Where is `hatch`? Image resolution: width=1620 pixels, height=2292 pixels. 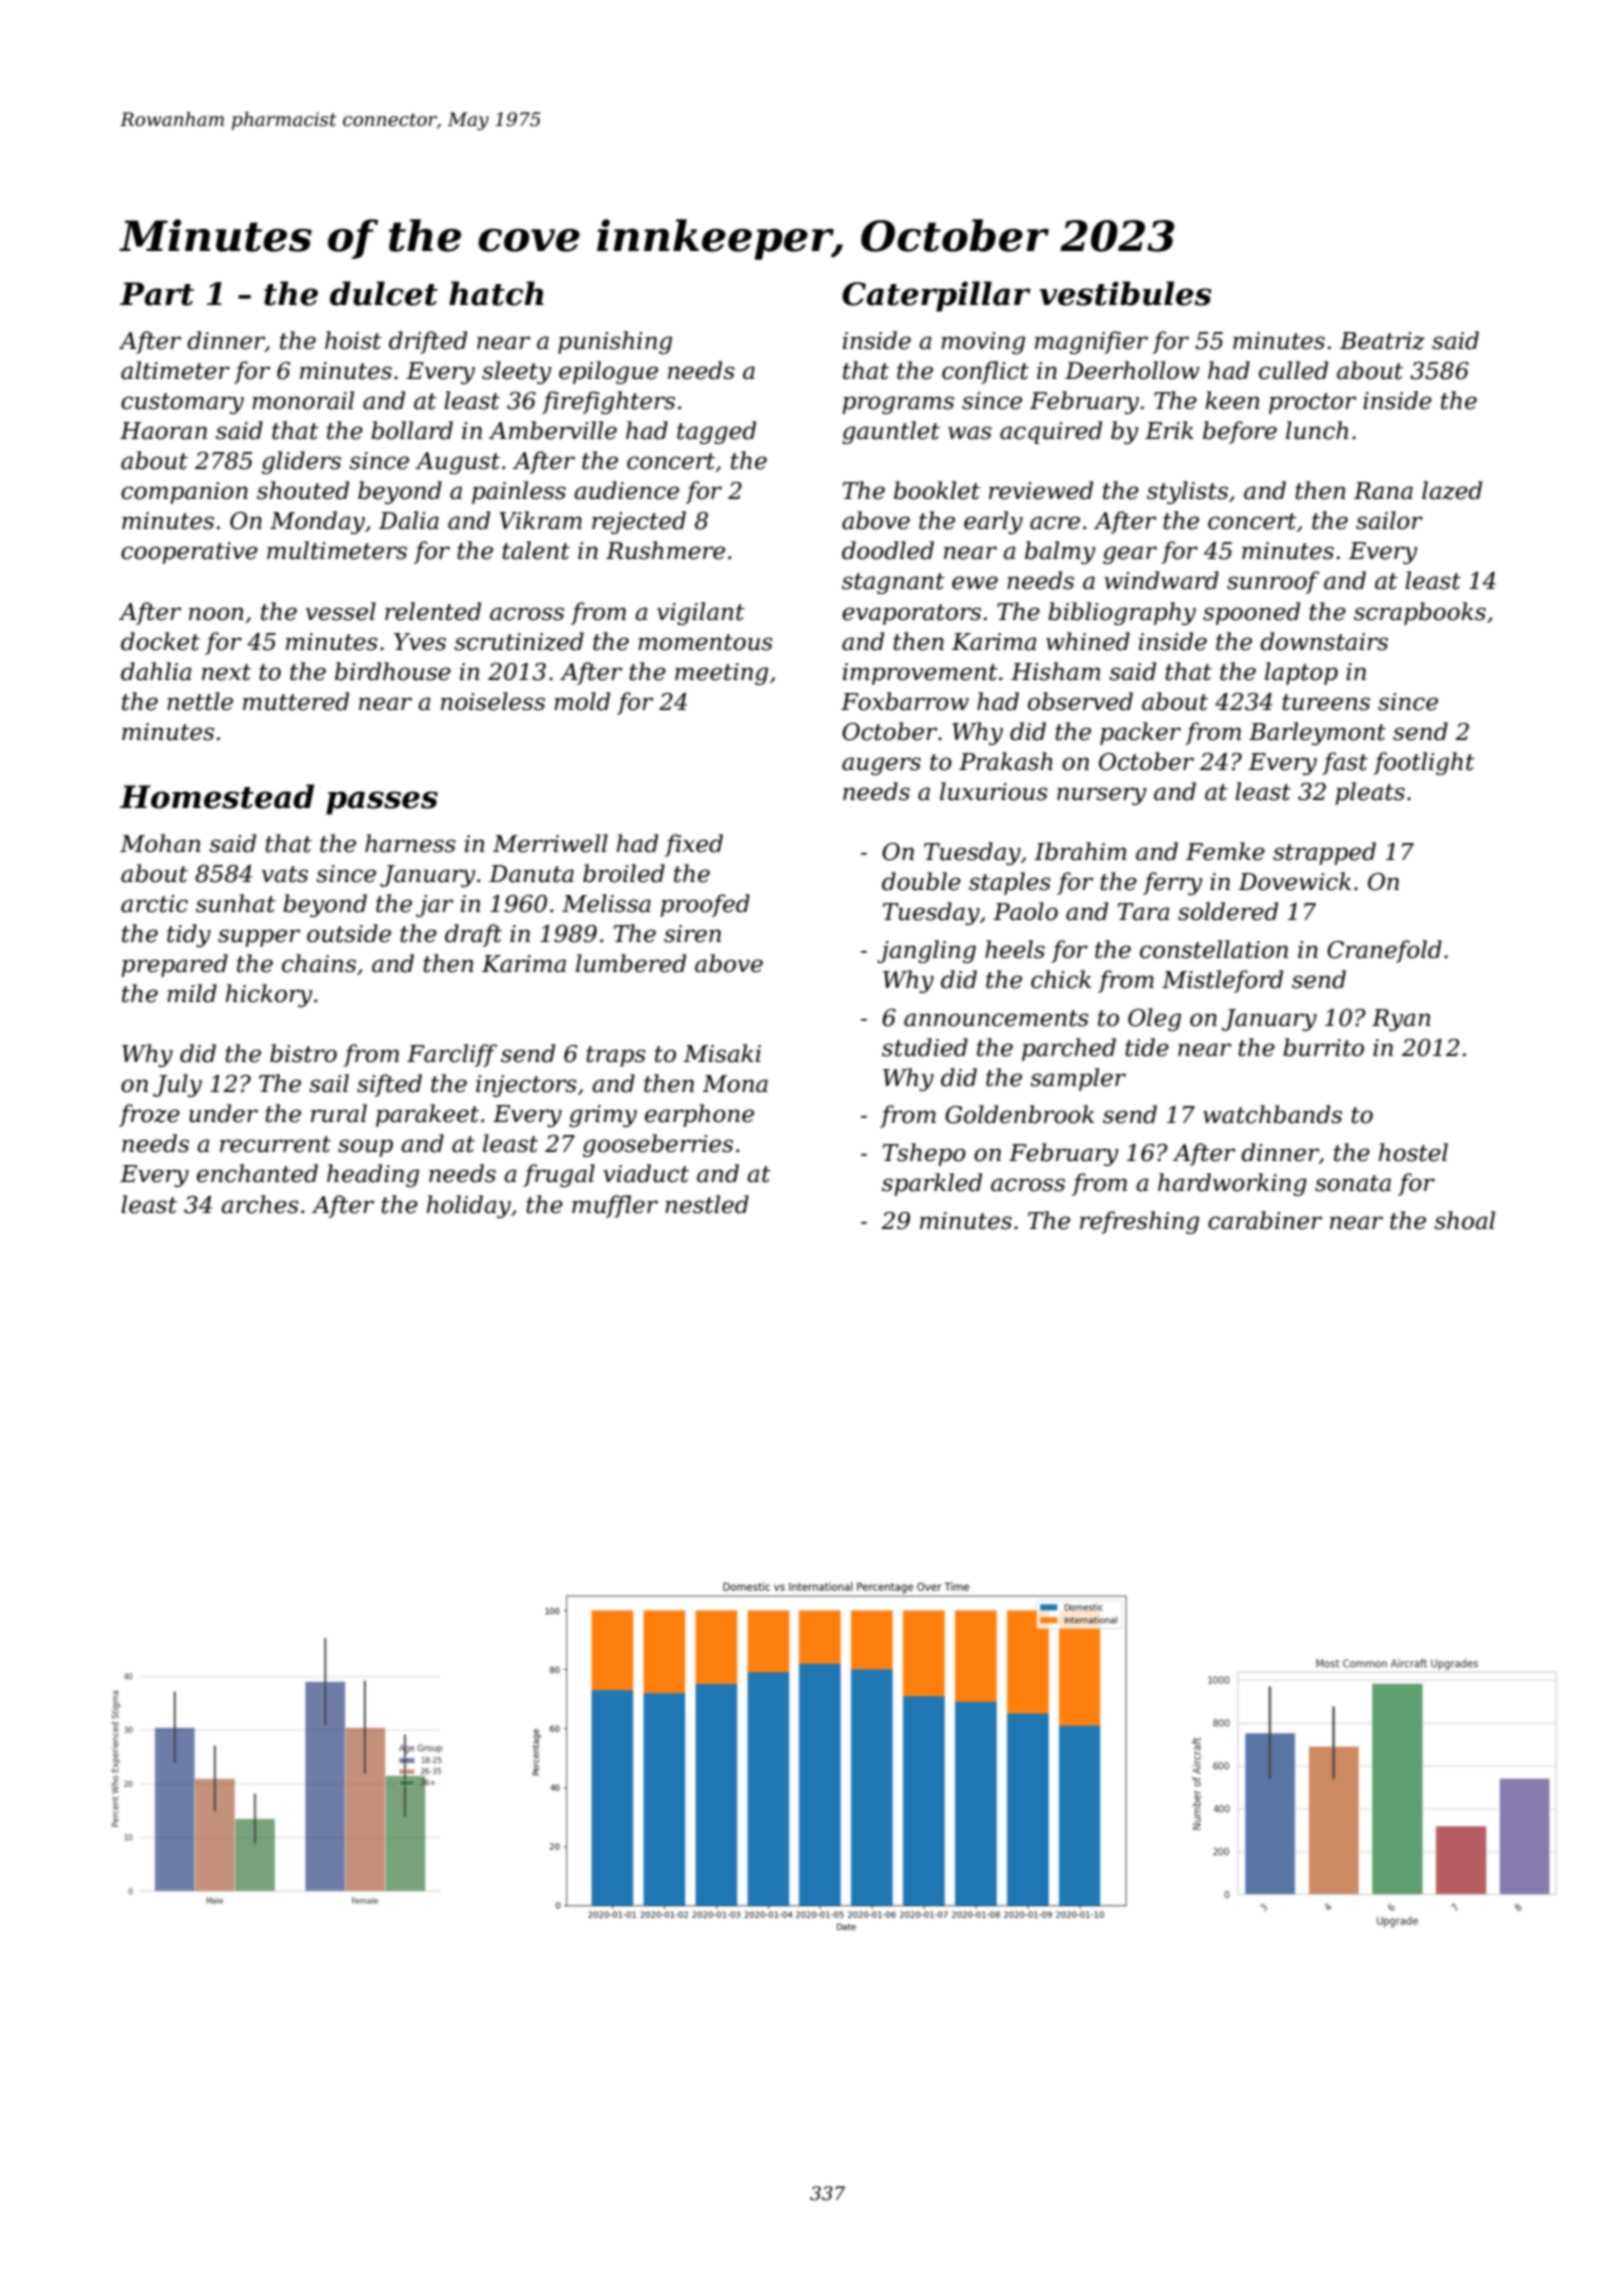 hatch is located at coordinates (496, 293).
